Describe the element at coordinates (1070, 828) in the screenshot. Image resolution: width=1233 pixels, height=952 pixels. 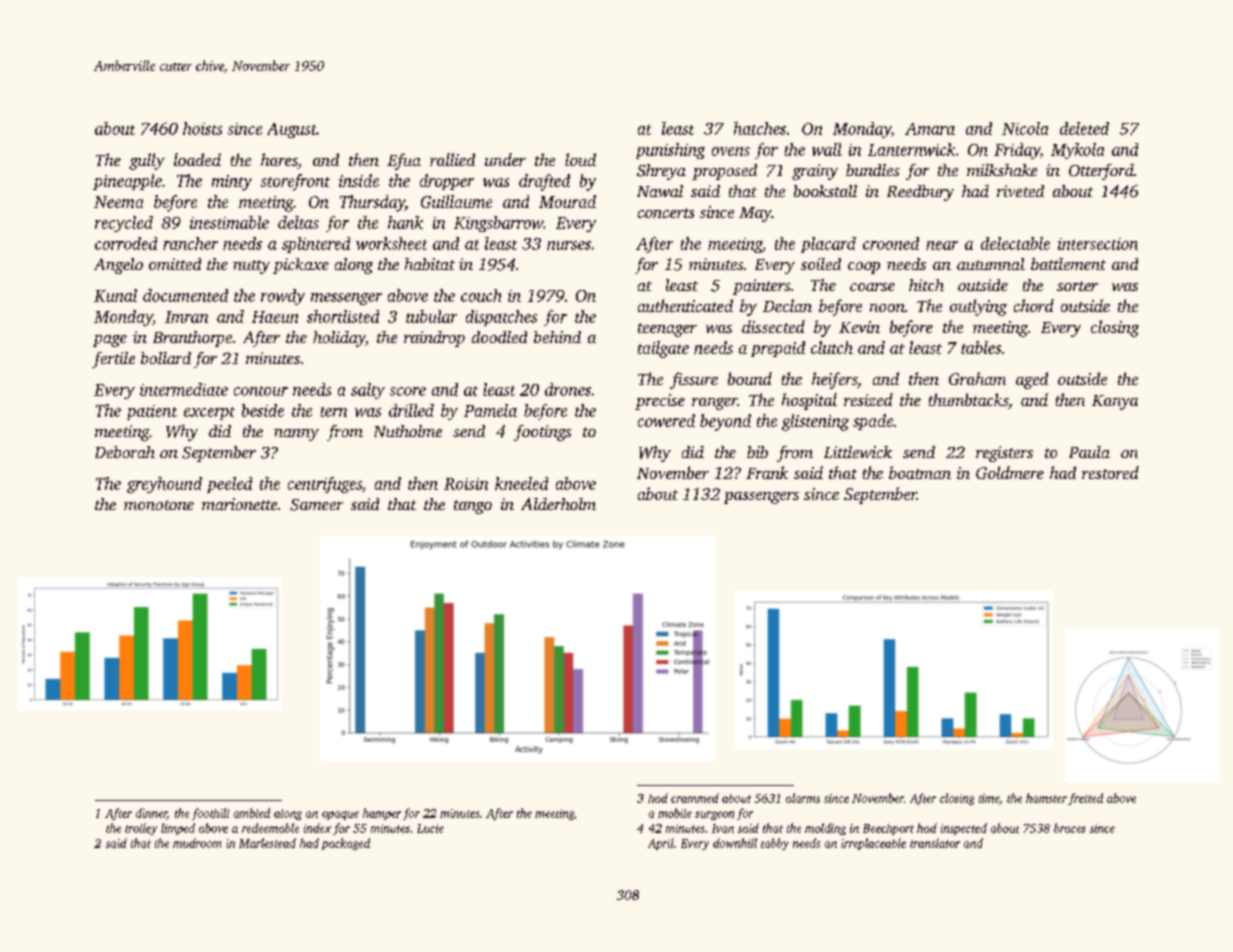
I see `braces` at that location.
